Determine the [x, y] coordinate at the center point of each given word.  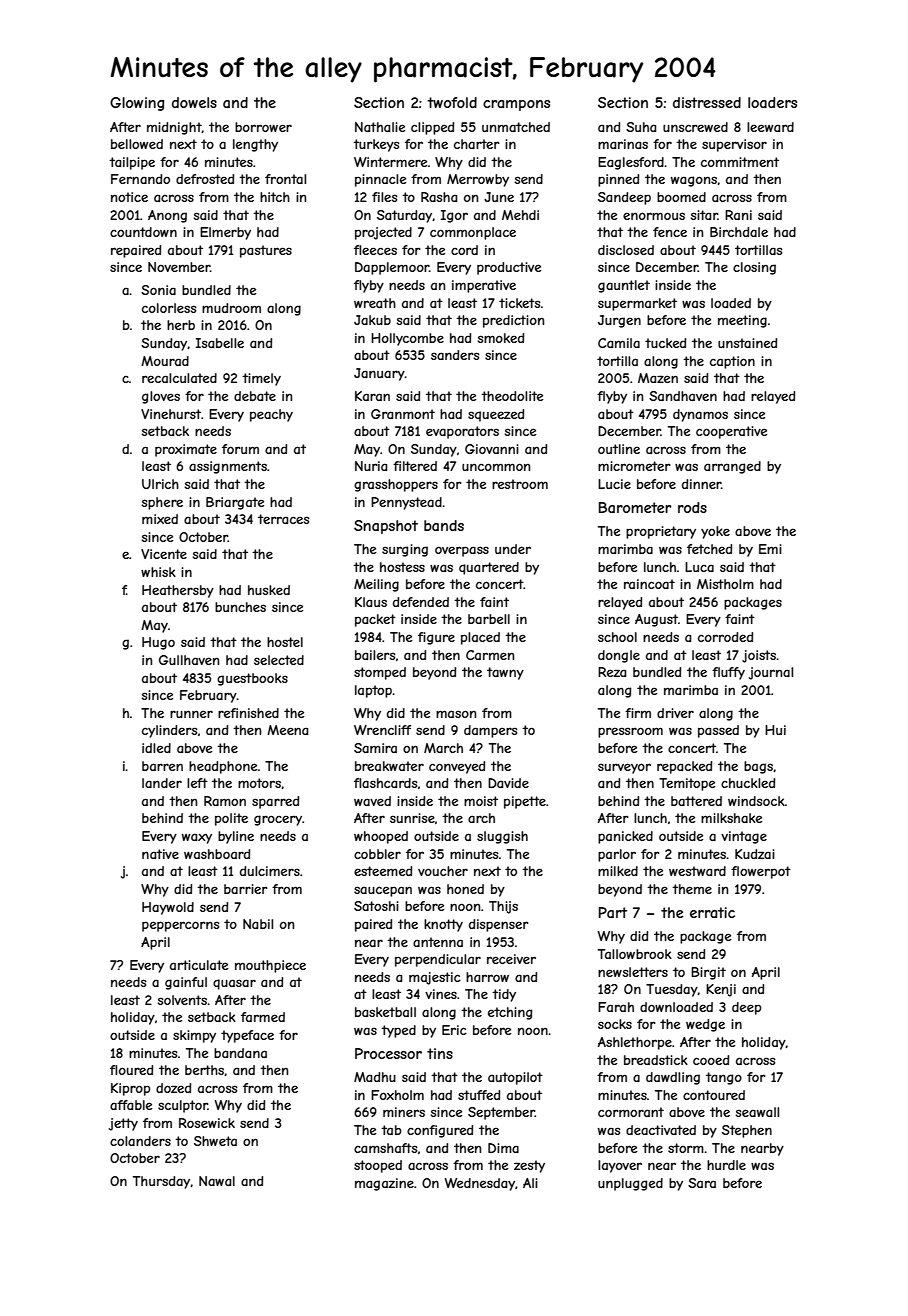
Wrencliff [382, 730]
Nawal [217, 1181]
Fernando [140, 179]
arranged [732, 467]
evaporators [462, 432]
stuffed [479, 1095]
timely [261, 379]
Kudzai [755, 854]
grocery [278, 820]
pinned [618, 180]
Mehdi [520, 215]
